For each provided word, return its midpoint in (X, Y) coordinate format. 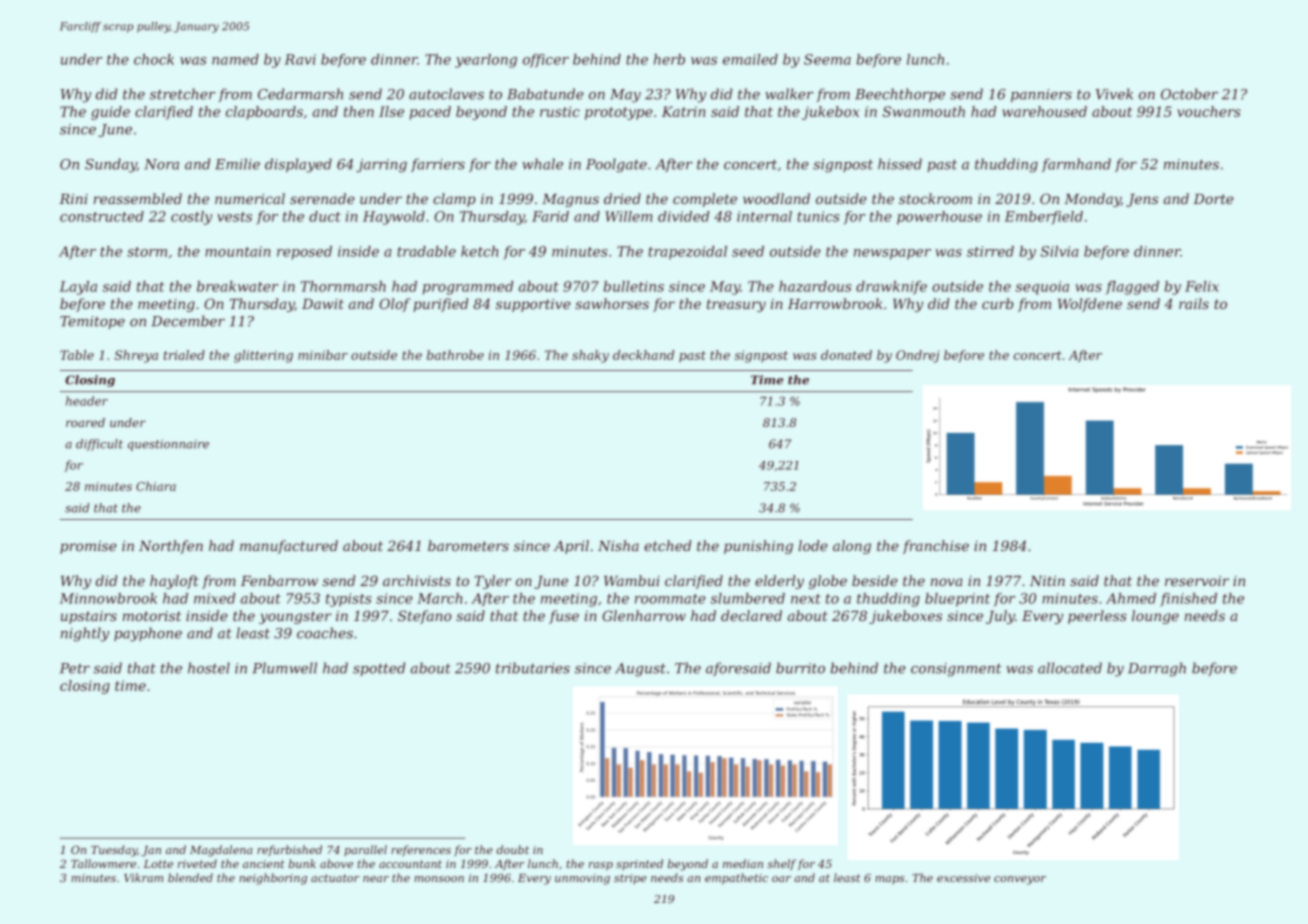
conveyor (1020, 880)
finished (1188, 600)
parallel (365, 850)
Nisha (618, 545)
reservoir (1197, 581)
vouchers (1209, 111)
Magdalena (221, 851)
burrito (800, 668)
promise (88, 547)
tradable (426, 251)
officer (546, 61)
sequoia (1042, 288)
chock (154, 59)
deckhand (643, 355)
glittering (263, 356)
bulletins (634, 286)
